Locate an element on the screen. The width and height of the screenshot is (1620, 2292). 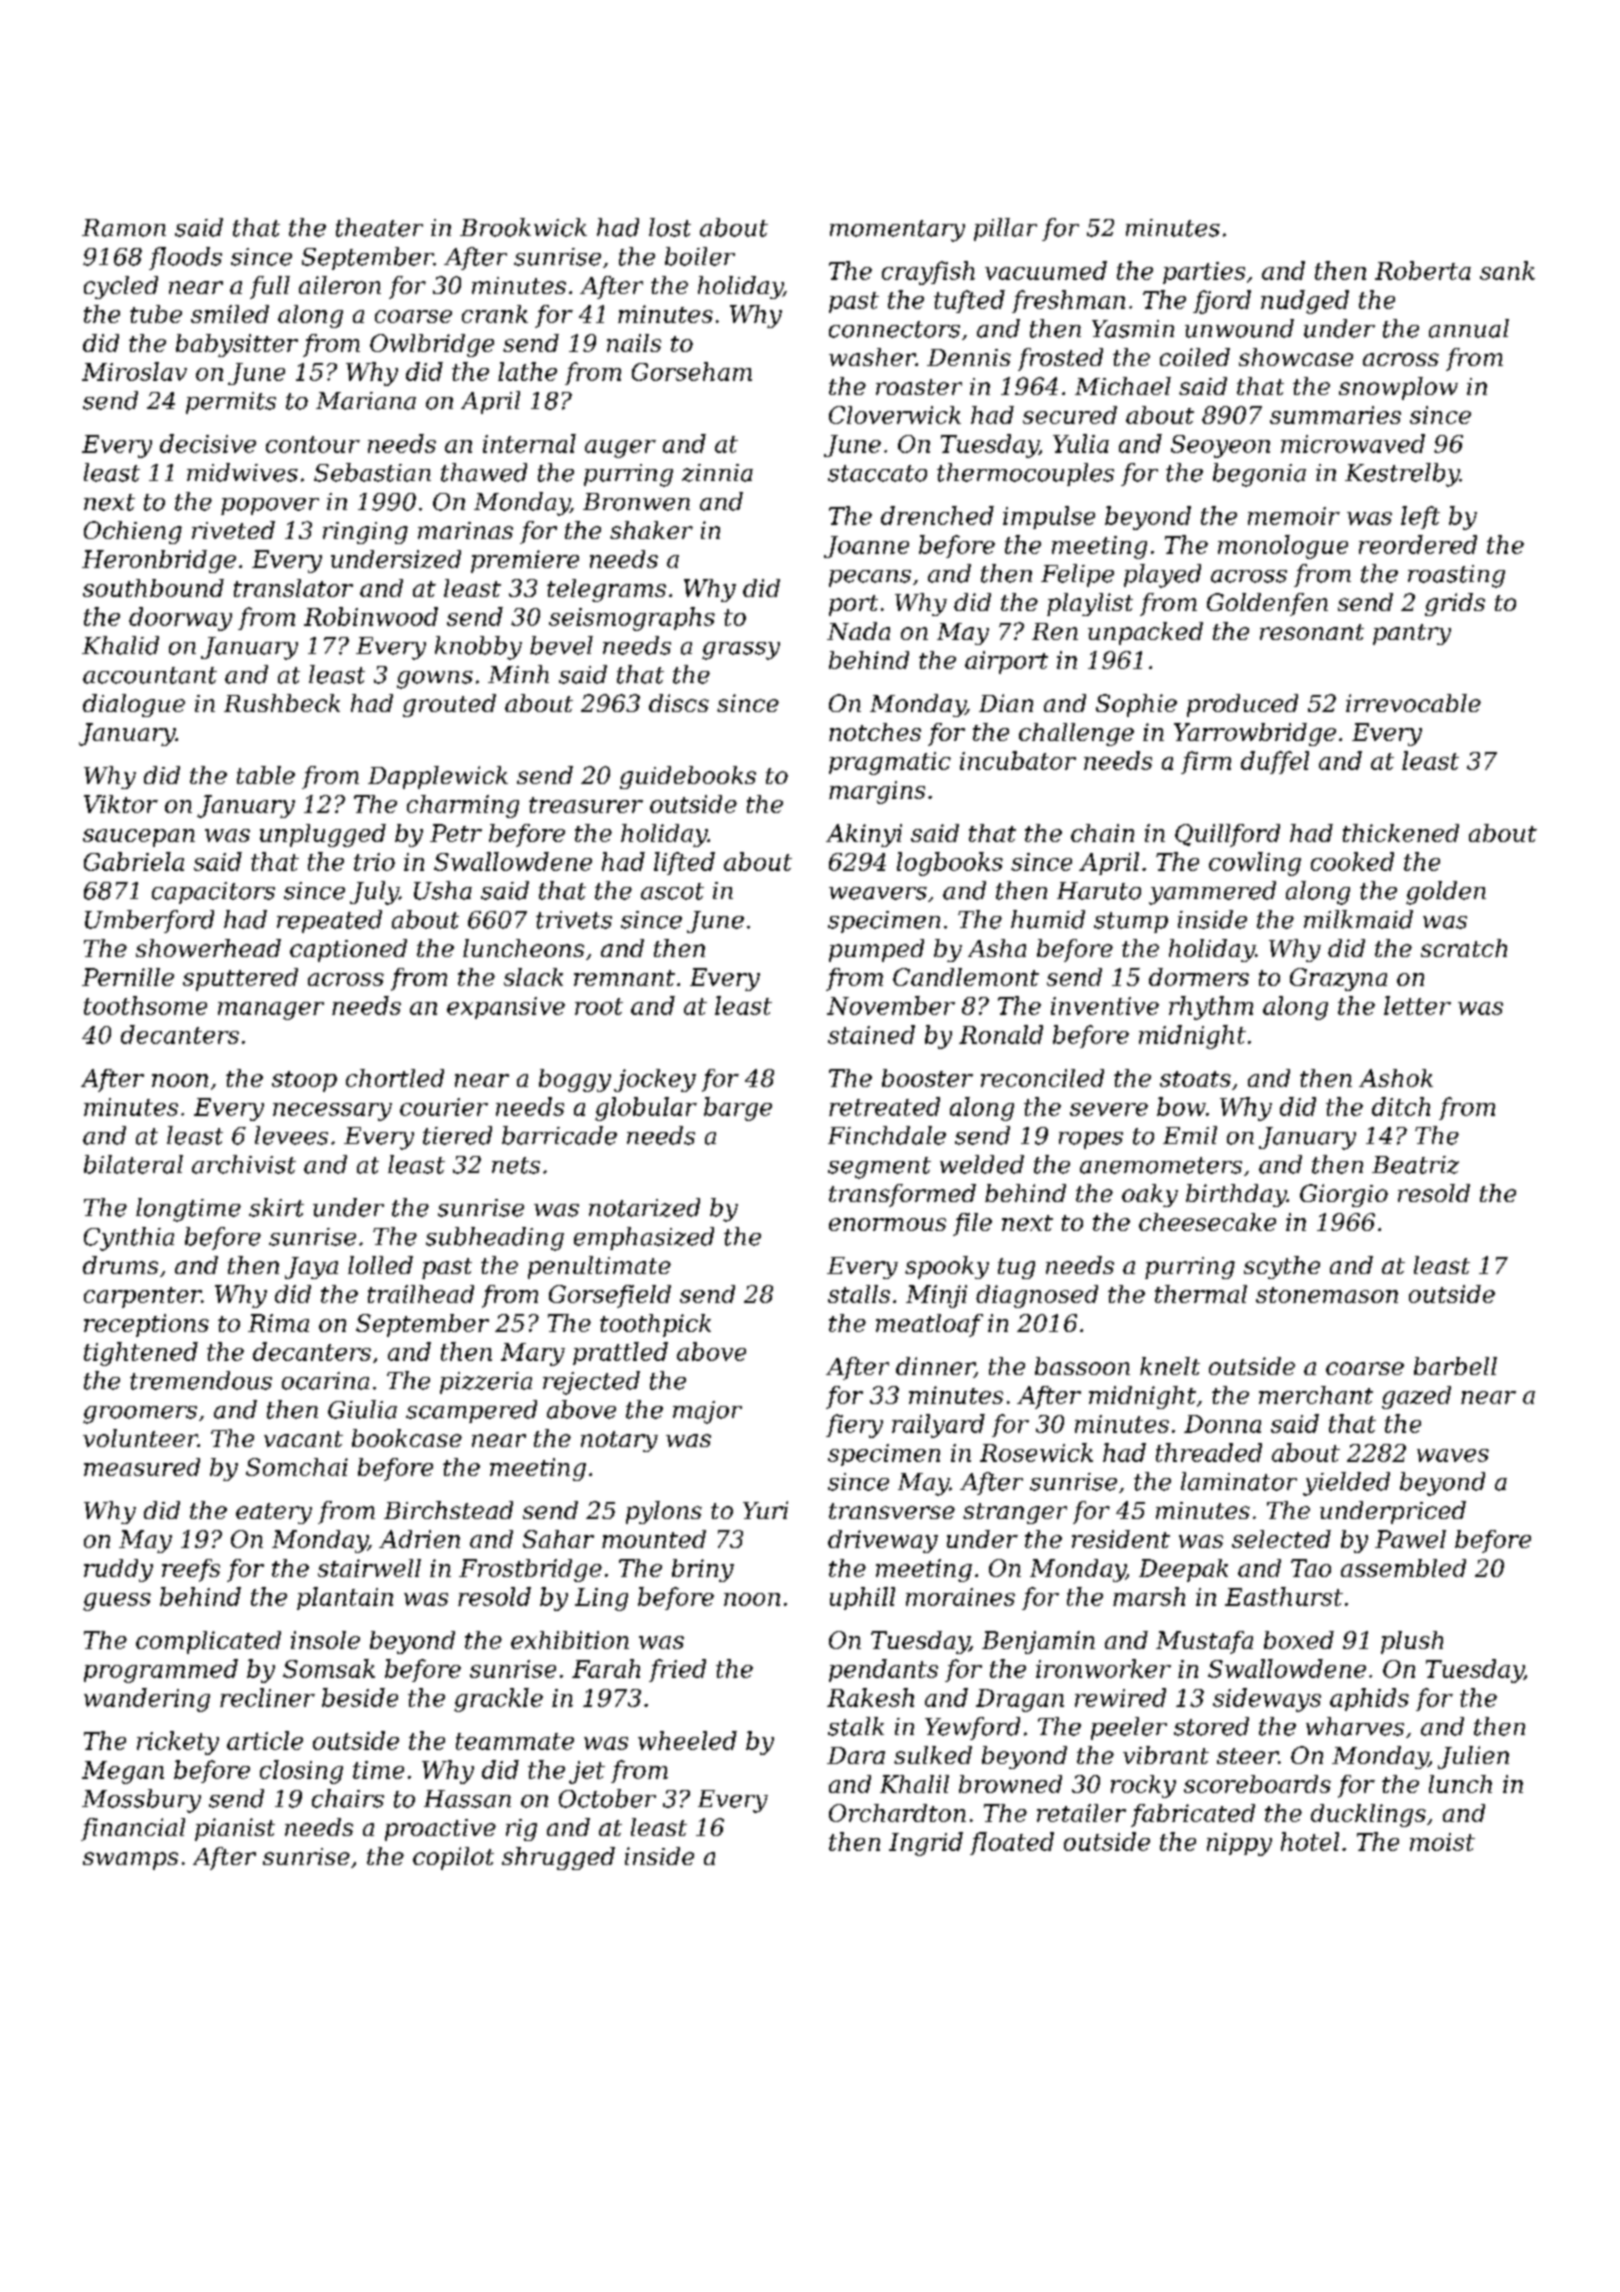
internal is located at coordinates (529, 443).
